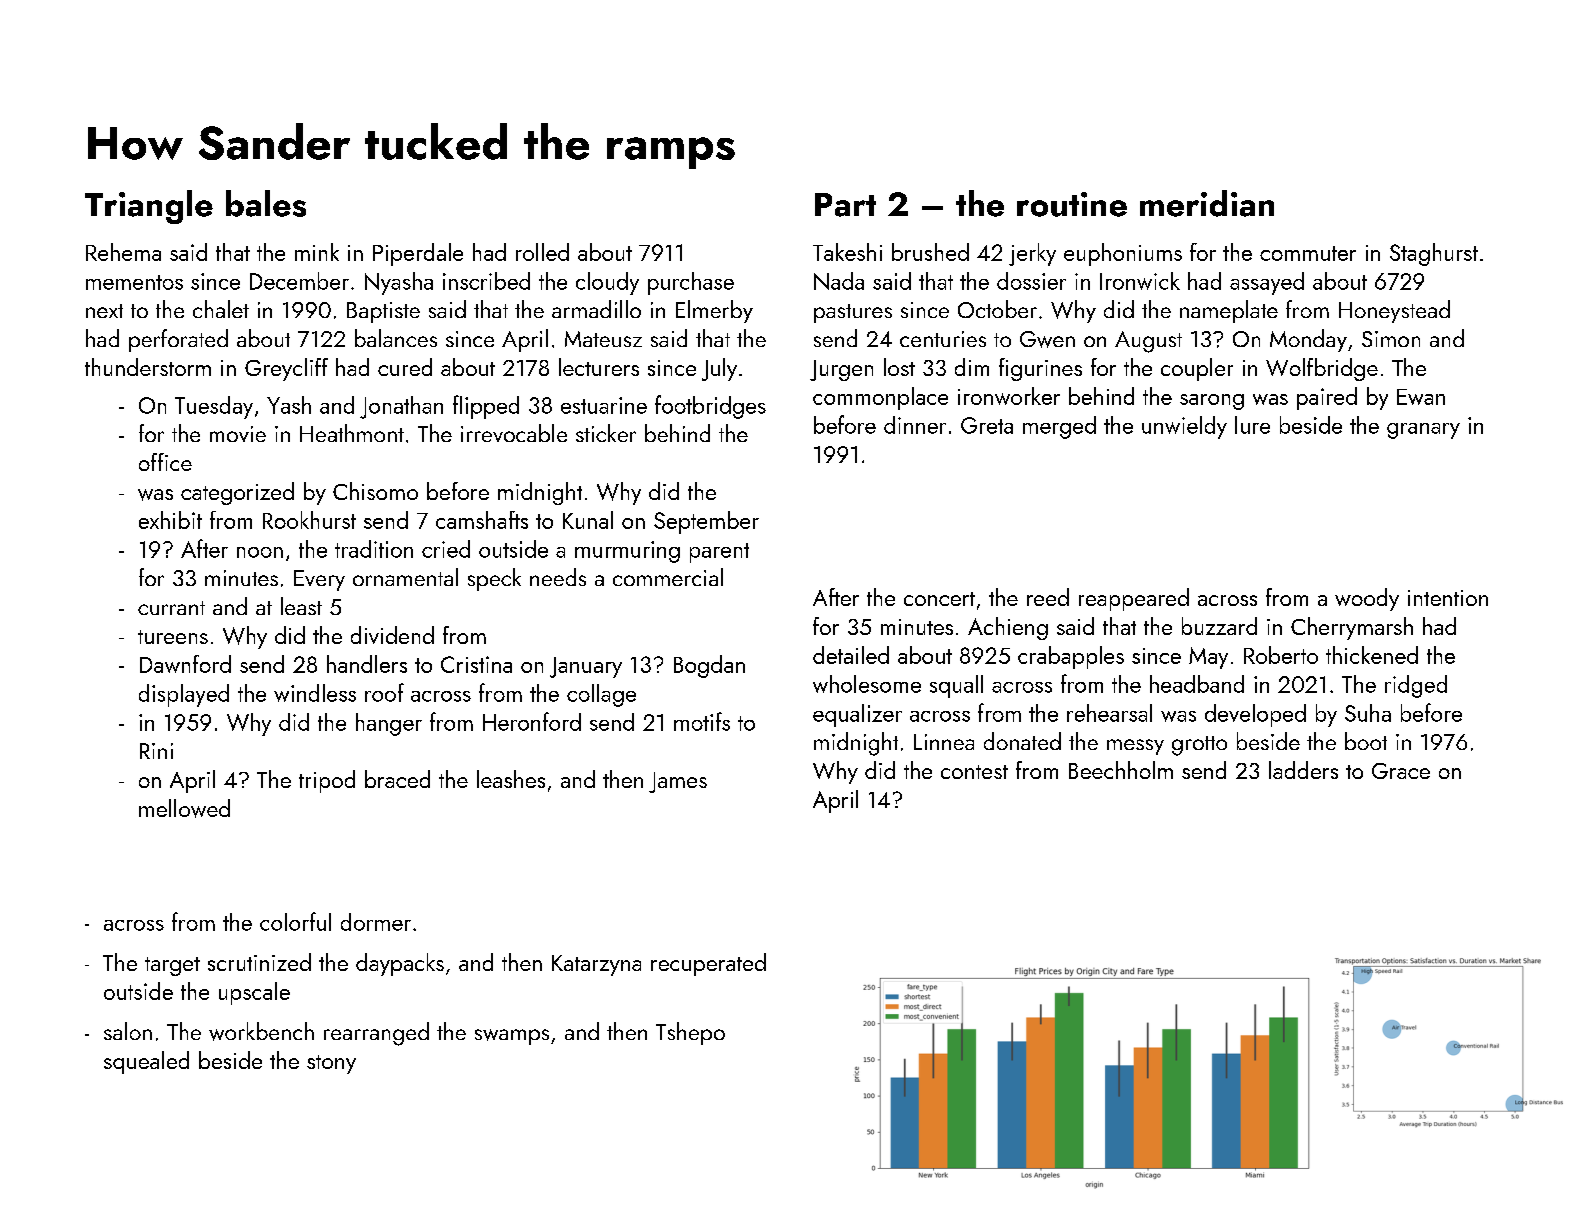 The image size is (1587, 1227). Describe the element at coordinates (1134, 599) in the screenshot. I see `reappeared` at that location.
